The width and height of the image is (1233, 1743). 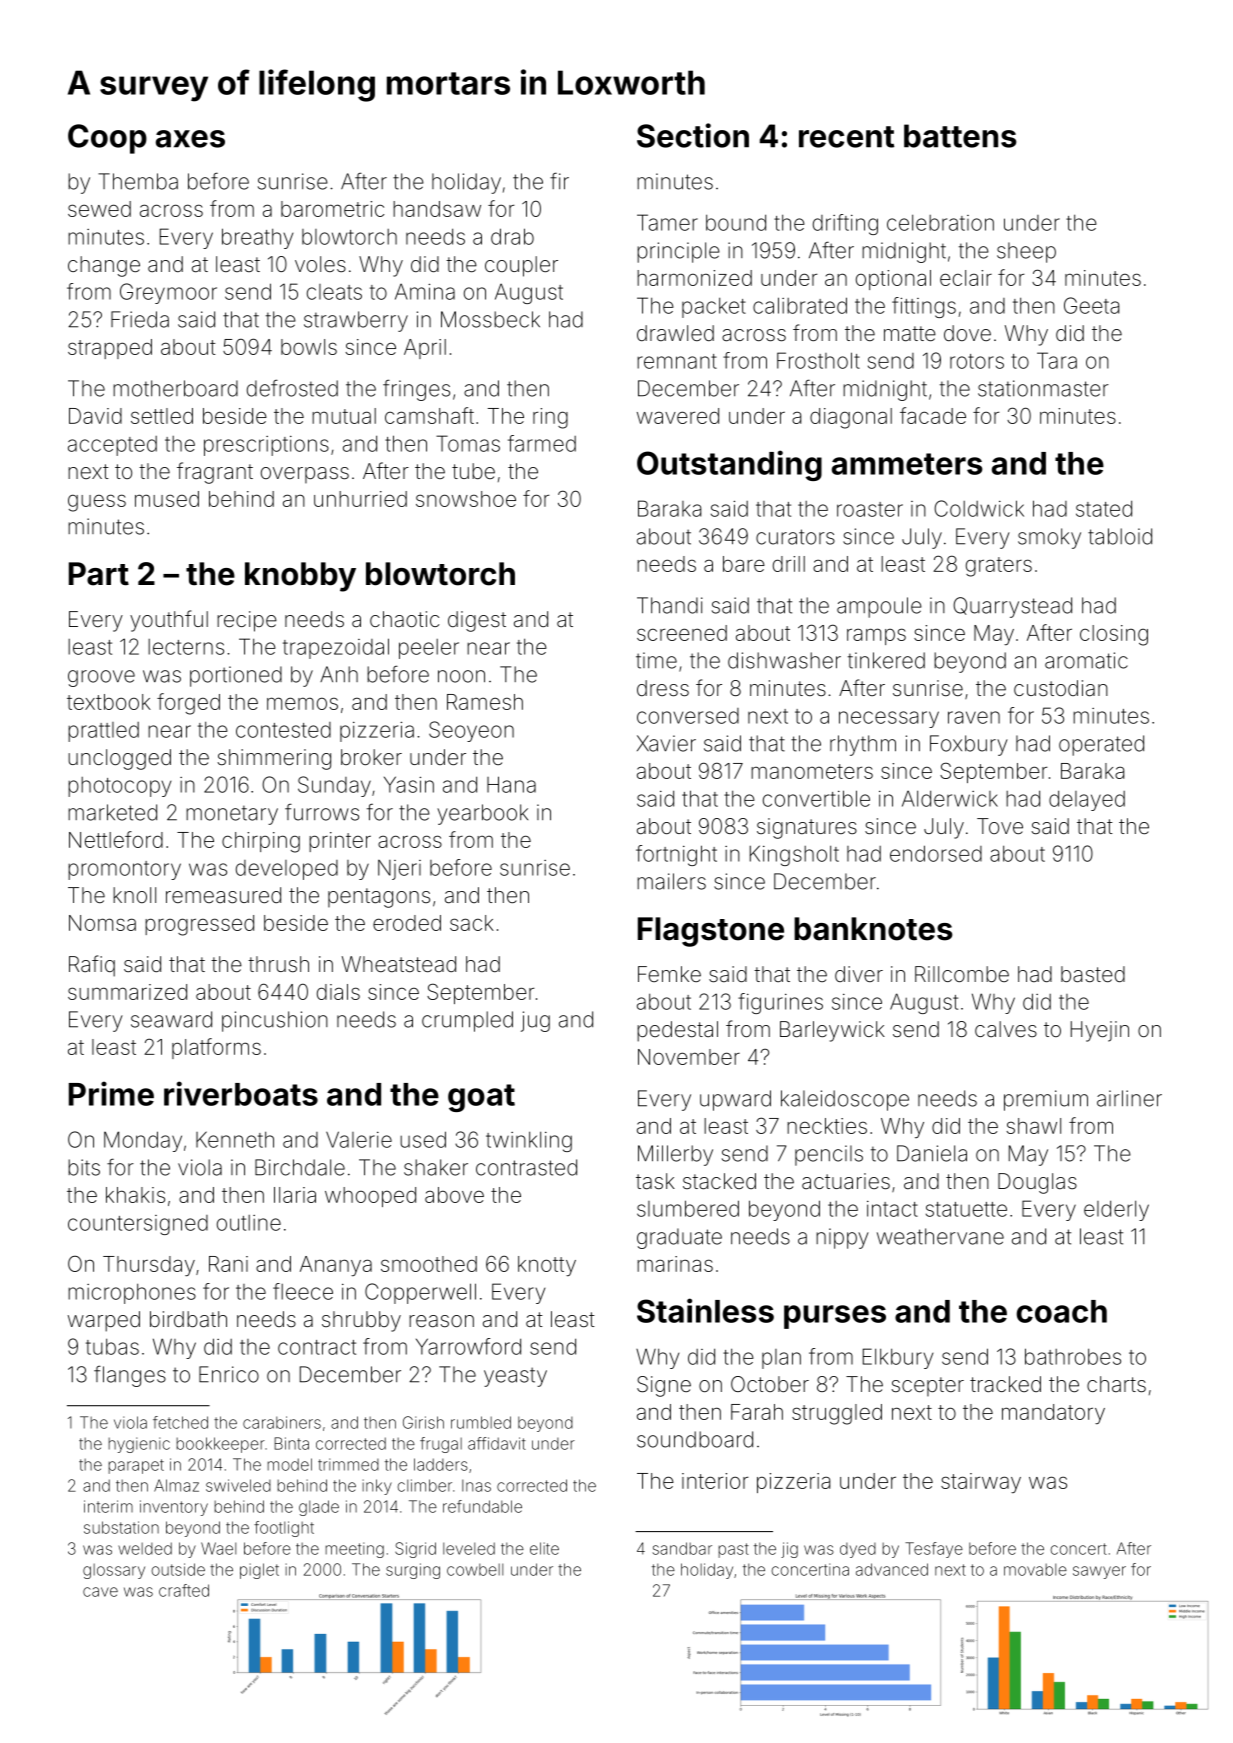 What do you see at coordinates (1099, 1572) in the image?
I see `sawyer` at bounding box center [1099, 1572].
